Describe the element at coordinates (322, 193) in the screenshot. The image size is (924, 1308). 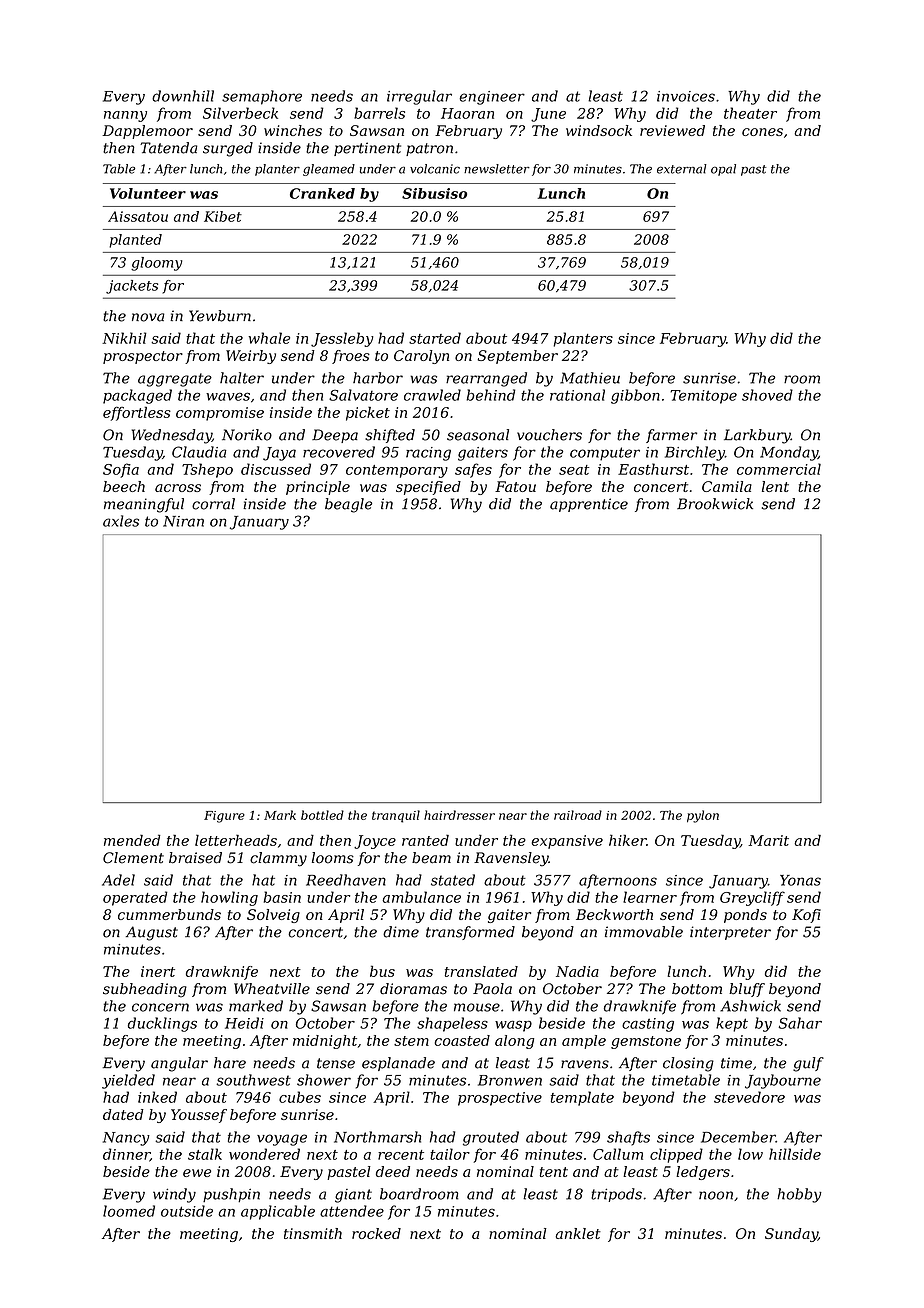
I see `Cranked` at that location.
